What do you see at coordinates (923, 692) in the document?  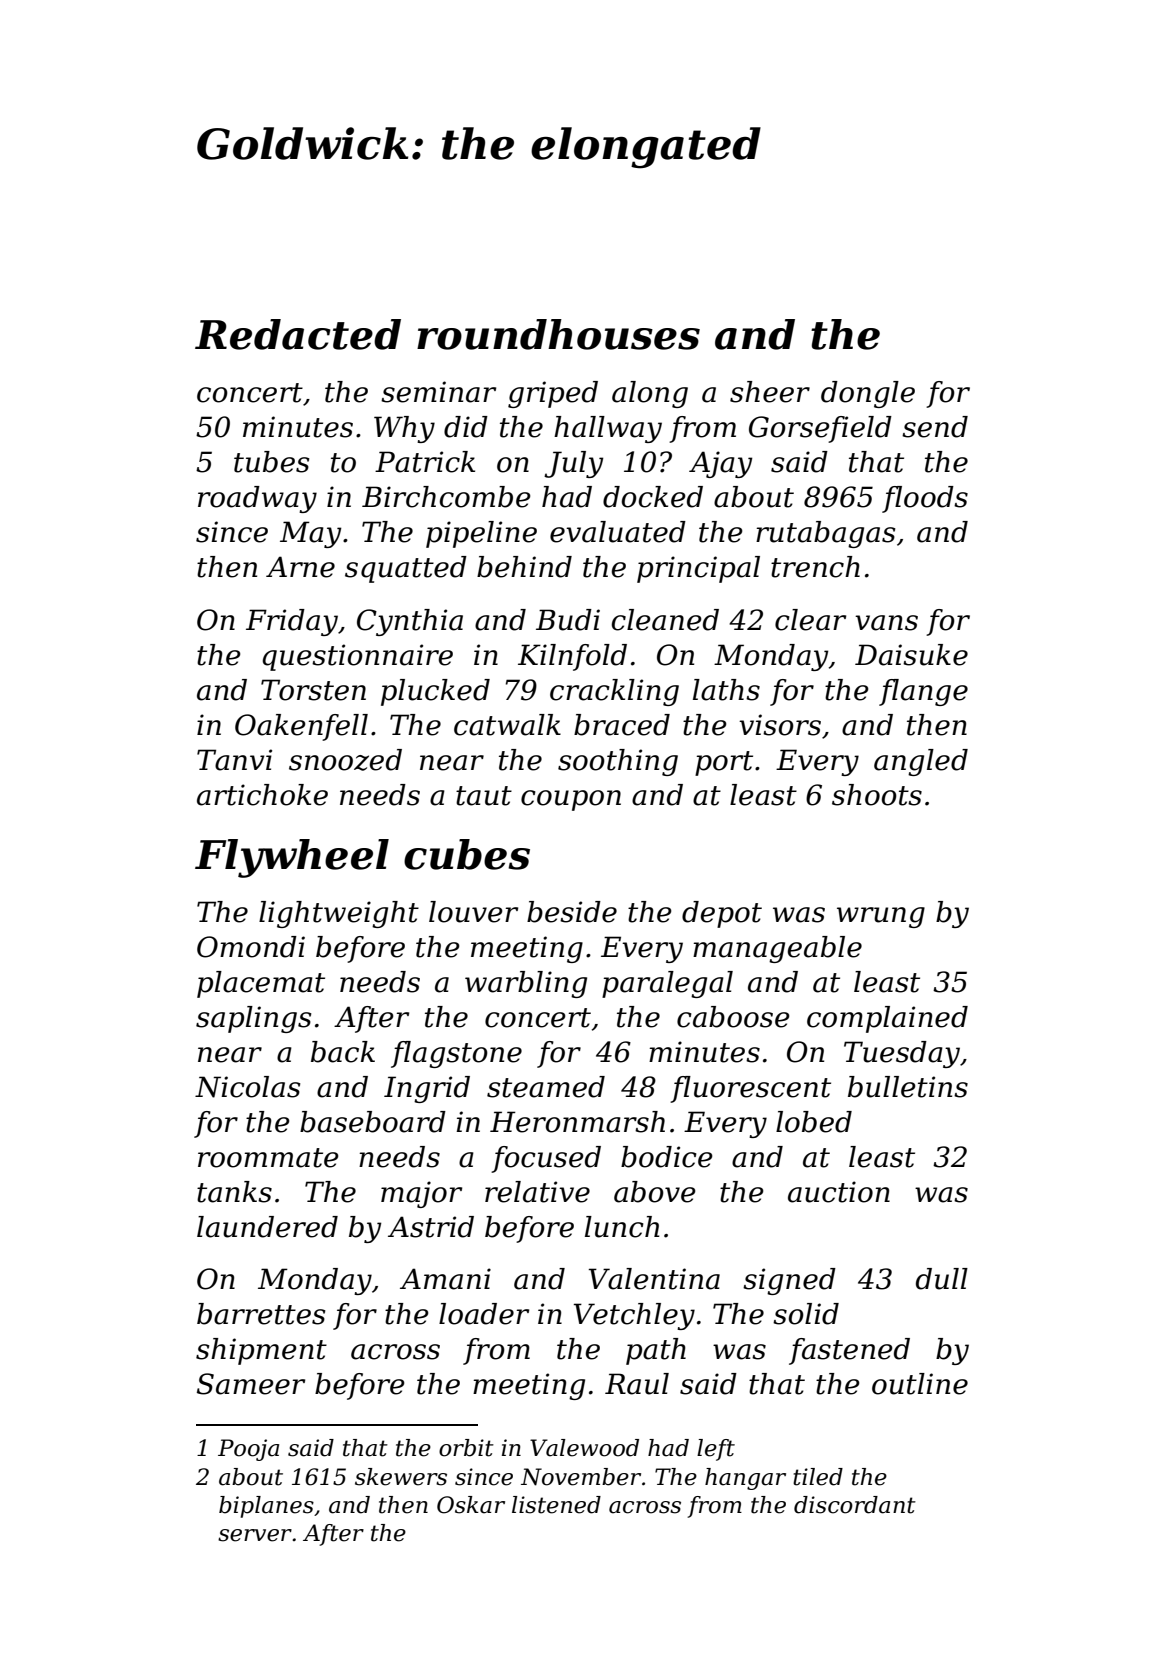 I see `flange` at bounding box center [923, 692].
